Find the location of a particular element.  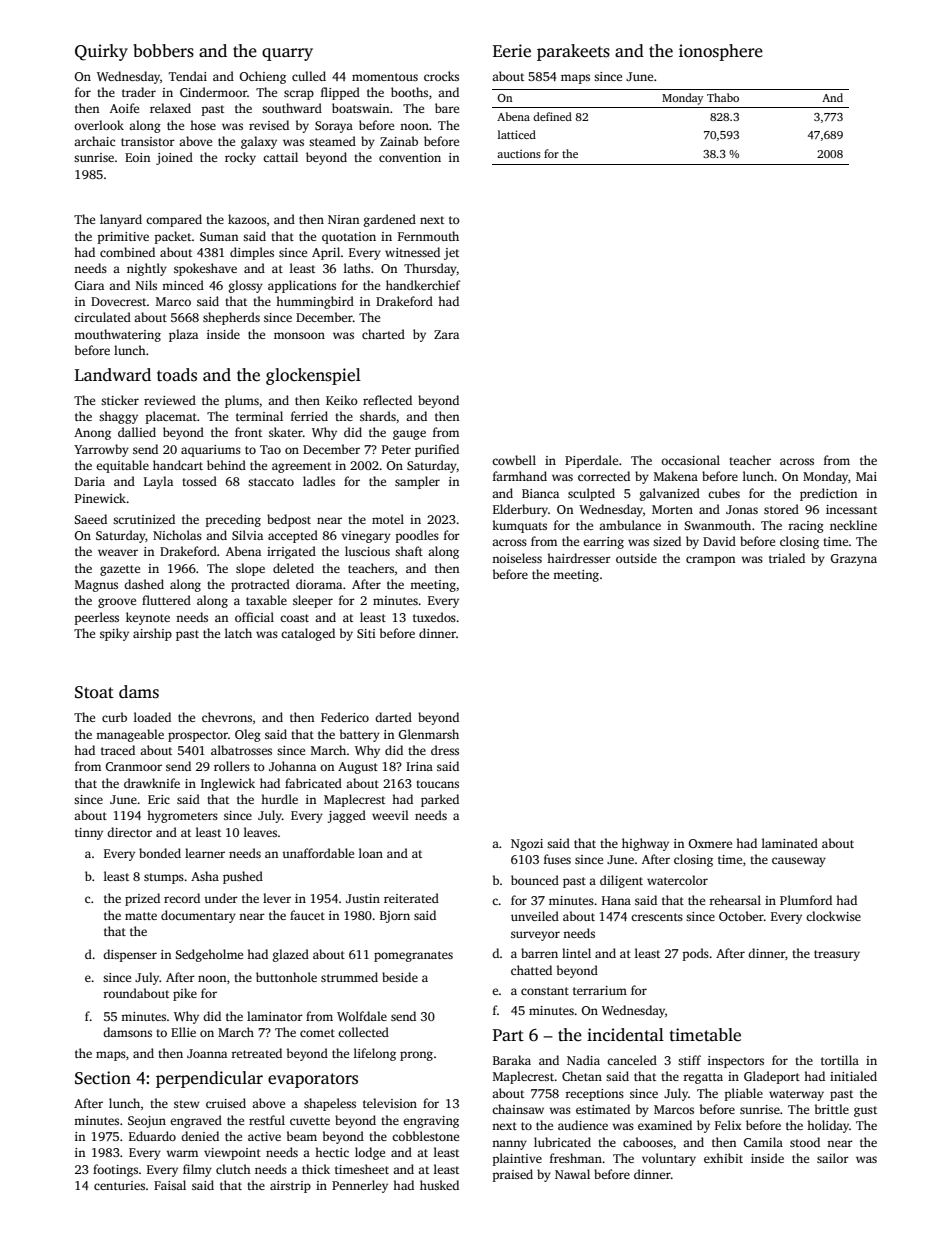

occasional is located at coordinates (690, 460).
